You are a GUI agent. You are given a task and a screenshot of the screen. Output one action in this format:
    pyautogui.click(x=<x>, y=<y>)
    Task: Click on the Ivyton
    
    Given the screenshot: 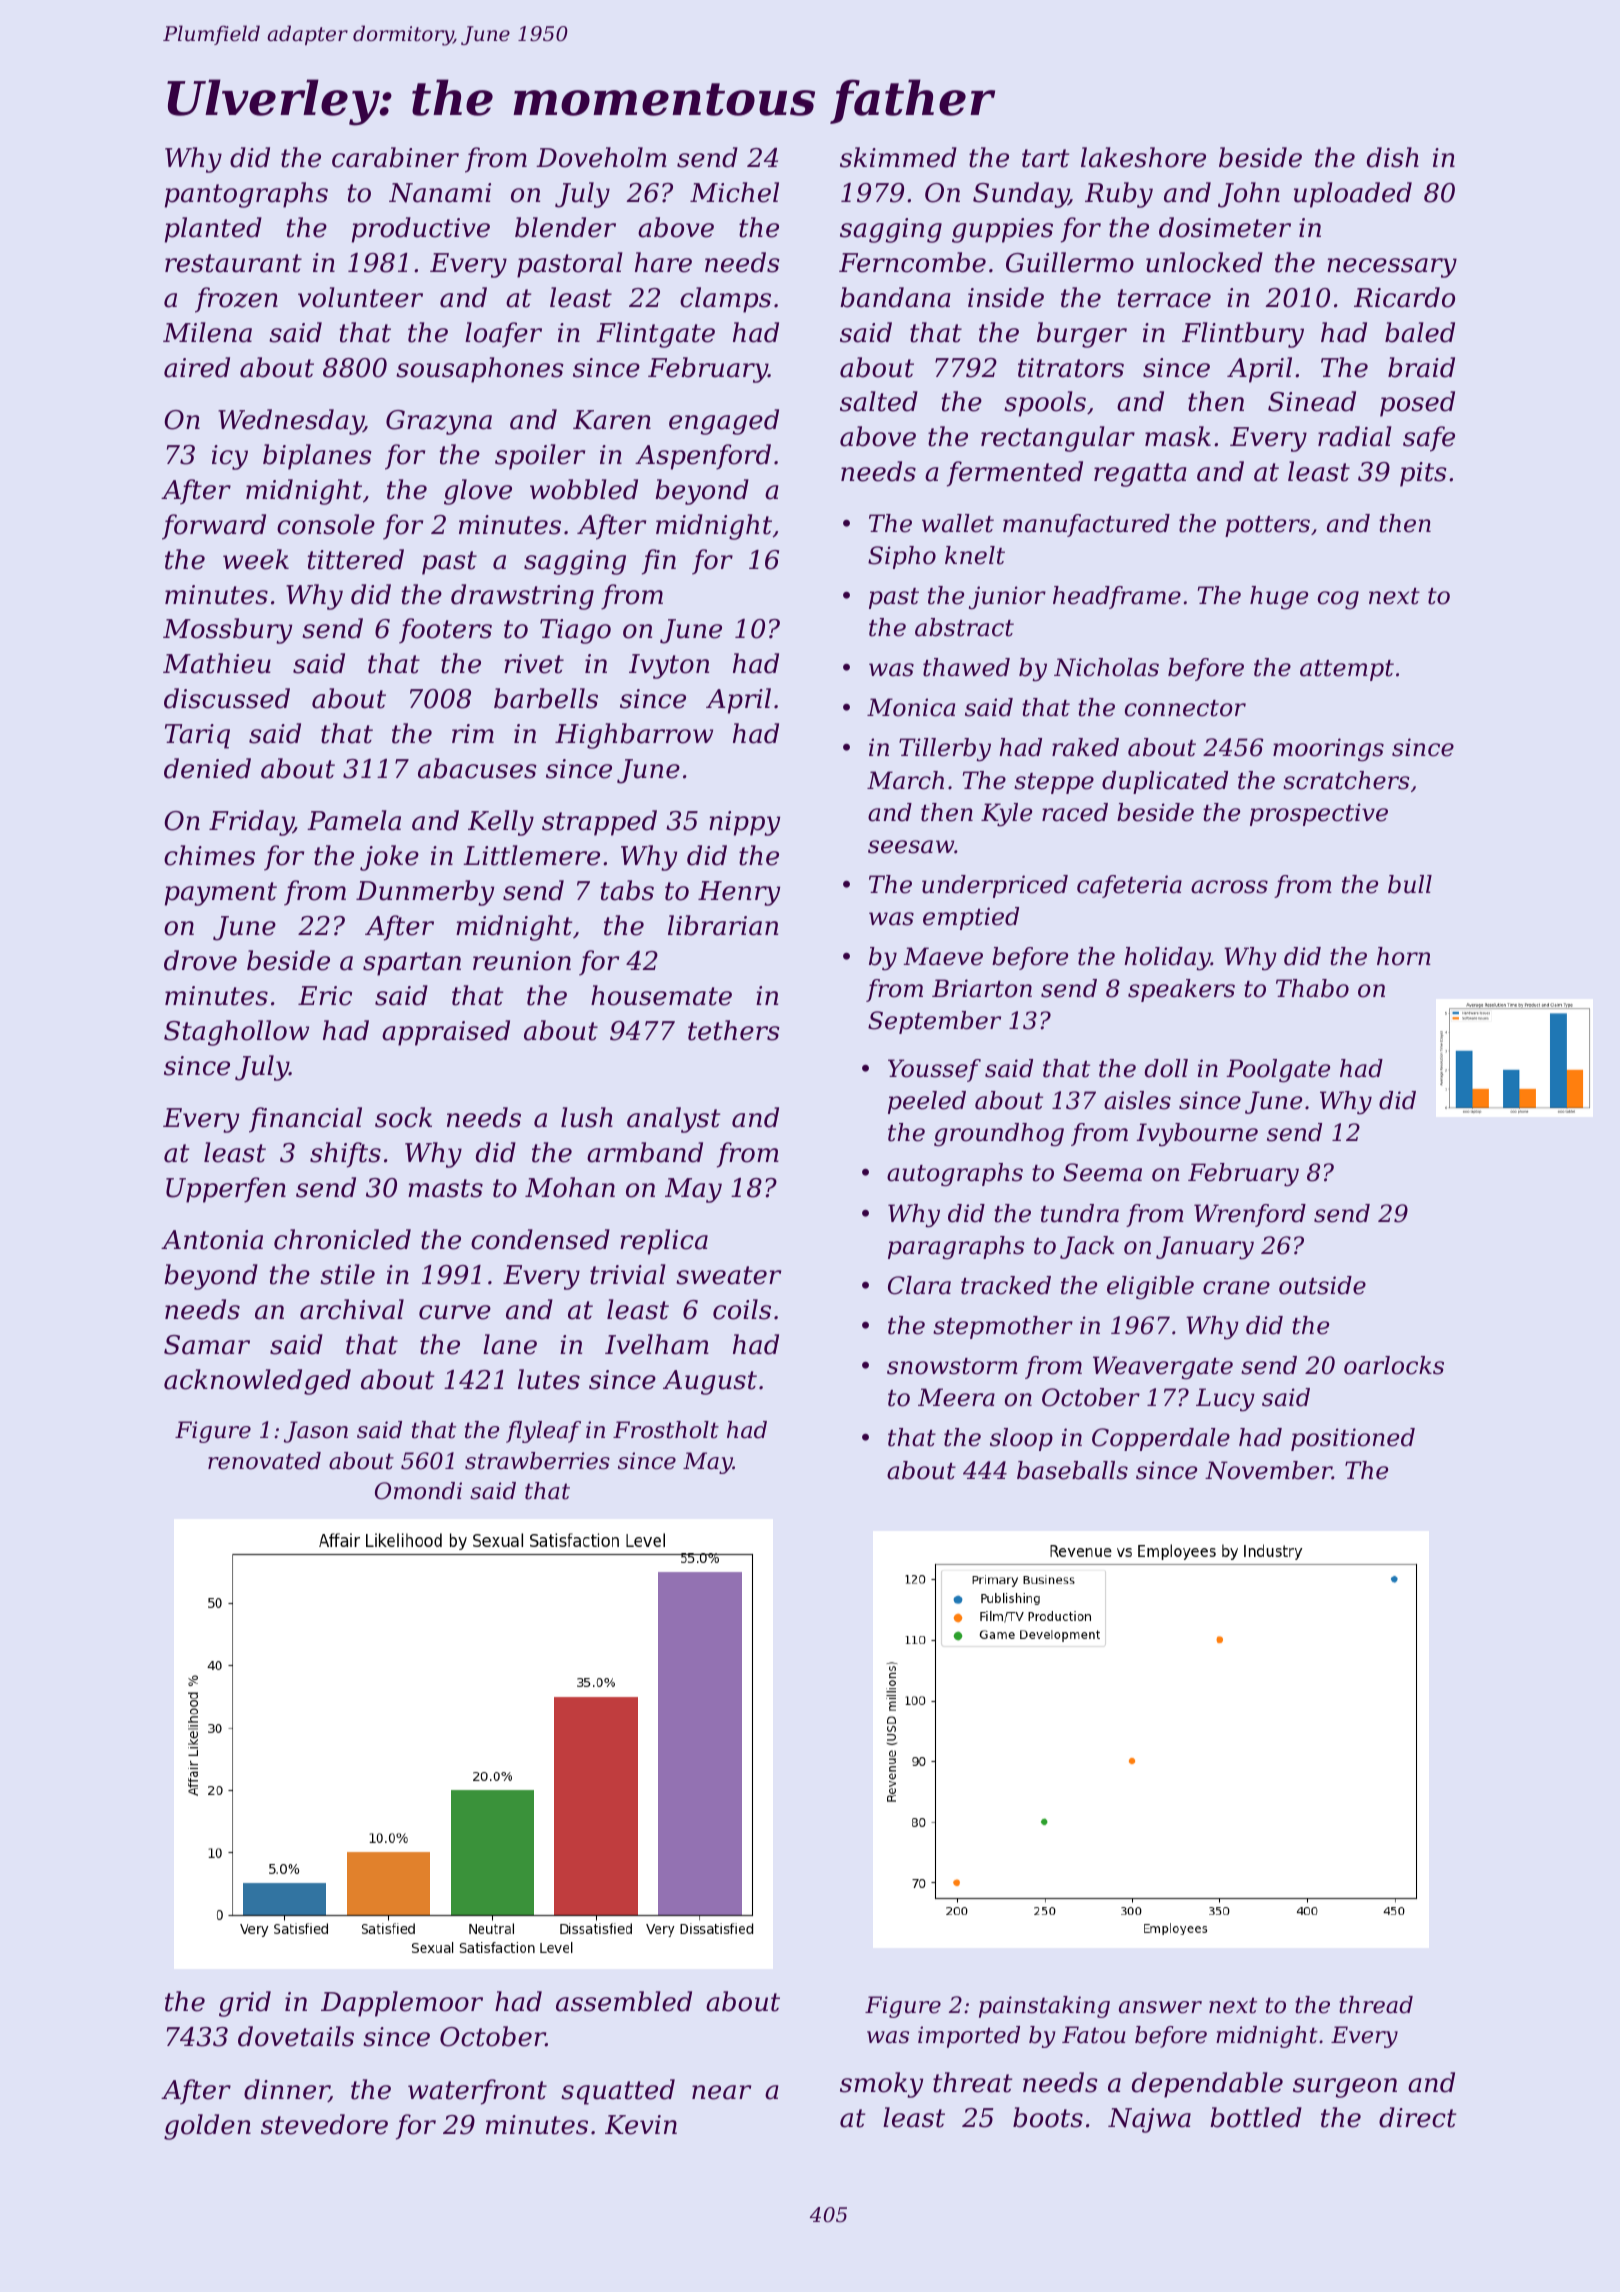 What is the action you would take?
    pyautogui.click(x=669, y=666)
